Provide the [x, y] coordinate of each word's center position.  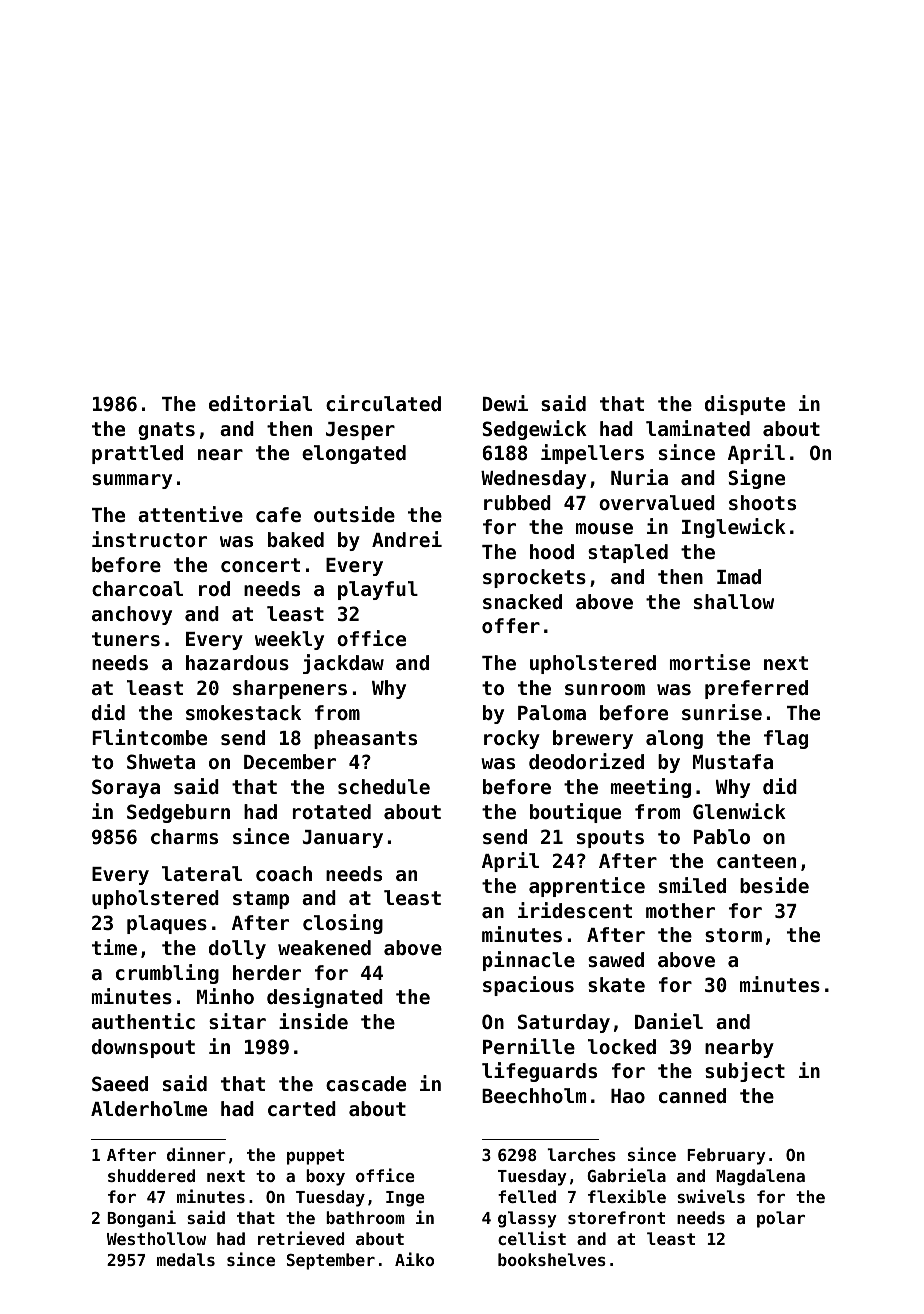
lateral [202, 873]
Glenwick [739, 811]
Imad [739, 576]
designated [325, 998]
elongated [354, 454]
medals [186, 1259]
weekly [289, 640]
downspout [143, 1048]
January [343, 839]
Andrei [407, 539]
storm [733, 935]
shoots [762, 503]
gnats [166, 431]
